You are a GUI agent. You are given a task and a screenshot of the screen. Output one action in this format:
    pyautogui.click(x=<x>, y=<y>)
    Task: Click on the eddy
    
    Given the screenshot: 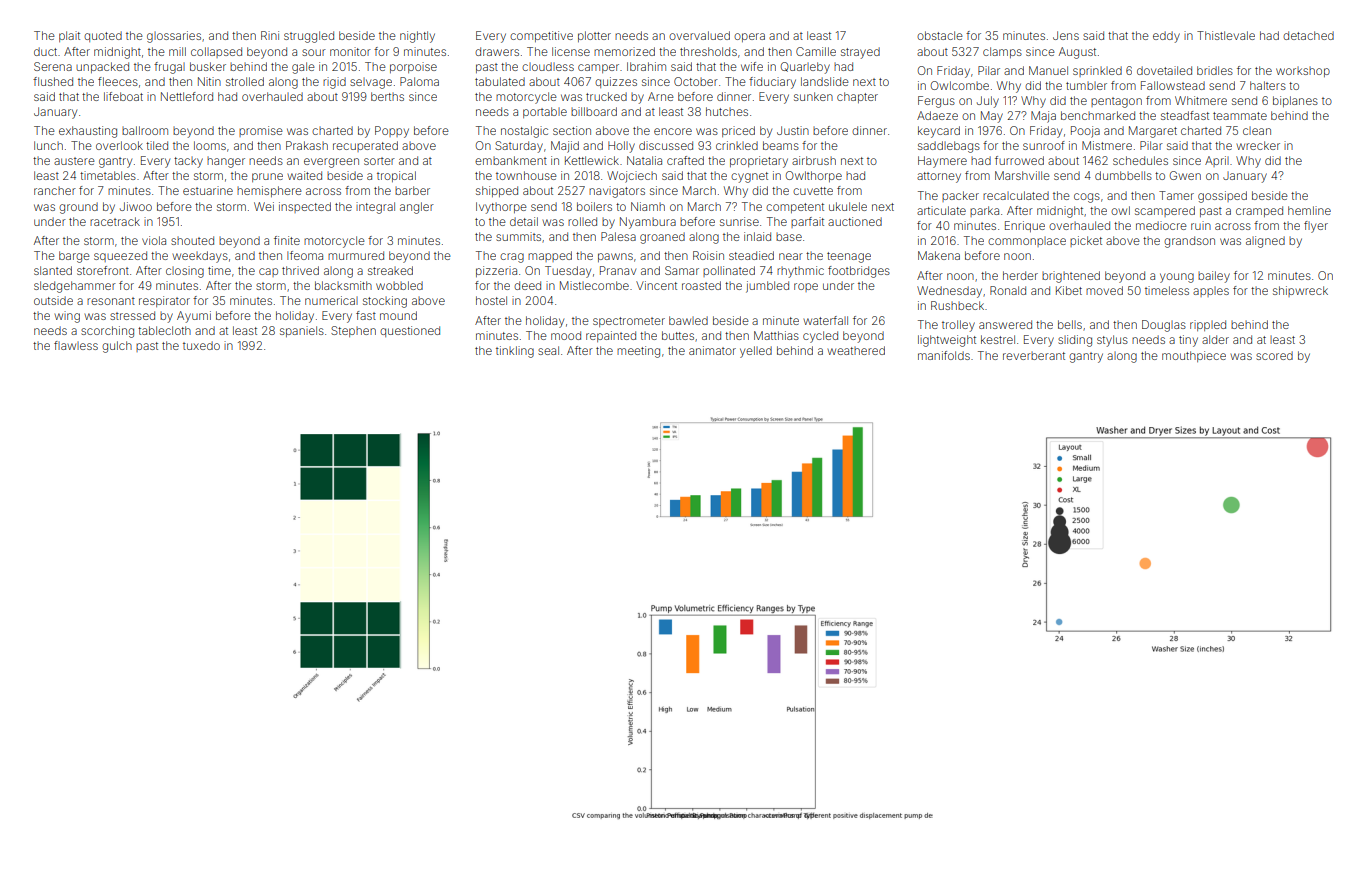 What is the action you would take?
    pyautogui.click(x=1166, y=37)
